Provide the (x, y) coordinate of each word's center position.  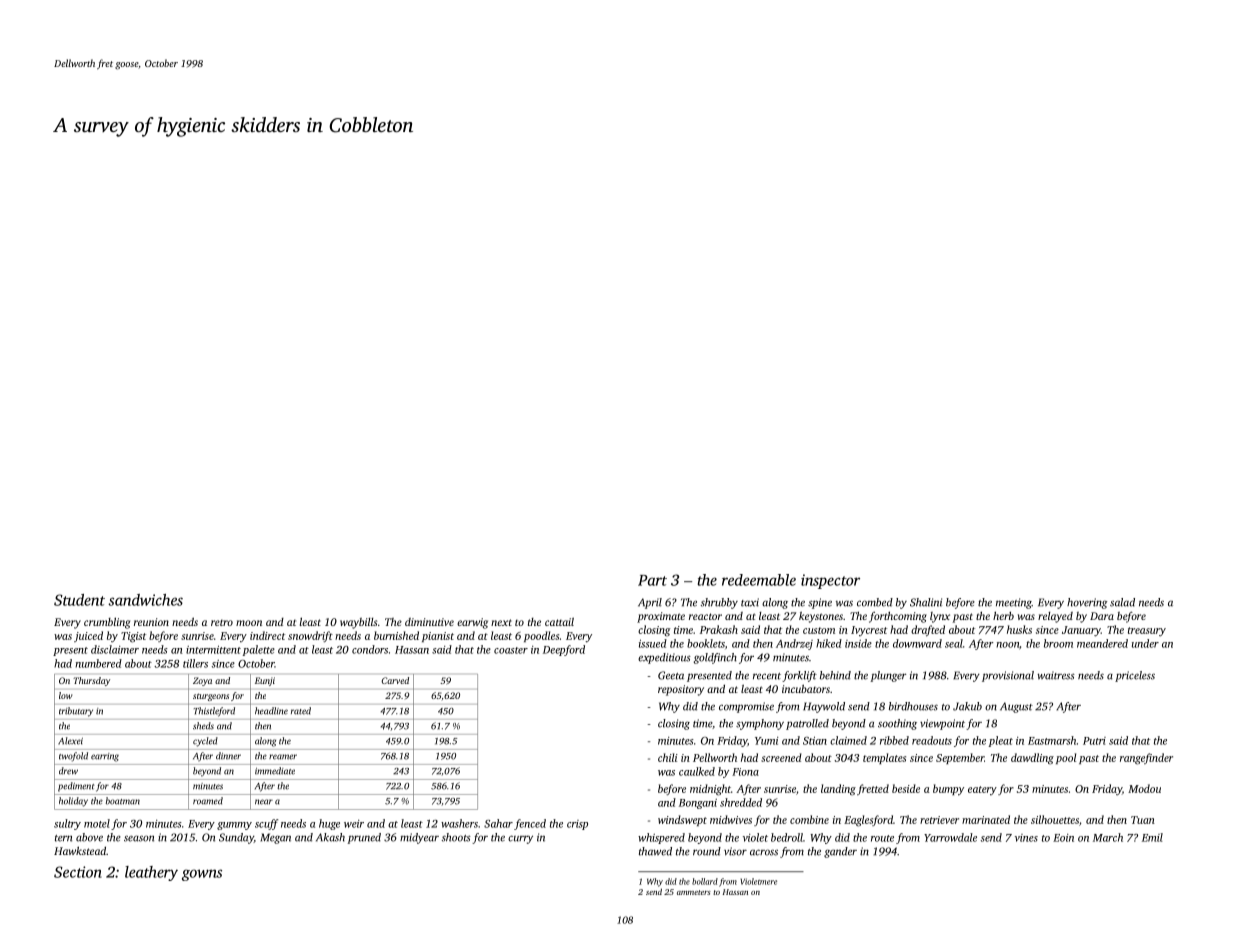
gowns (202, 875)
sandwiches (145, 600)
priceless (1135, 676)
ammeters (694, 892)
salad (1122, 602)
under (1145, 643)
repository (681, 690)
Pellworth (715, 757)
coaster (511, 650)
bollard (705, 881)
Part (652, 580)
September (960, 758)
